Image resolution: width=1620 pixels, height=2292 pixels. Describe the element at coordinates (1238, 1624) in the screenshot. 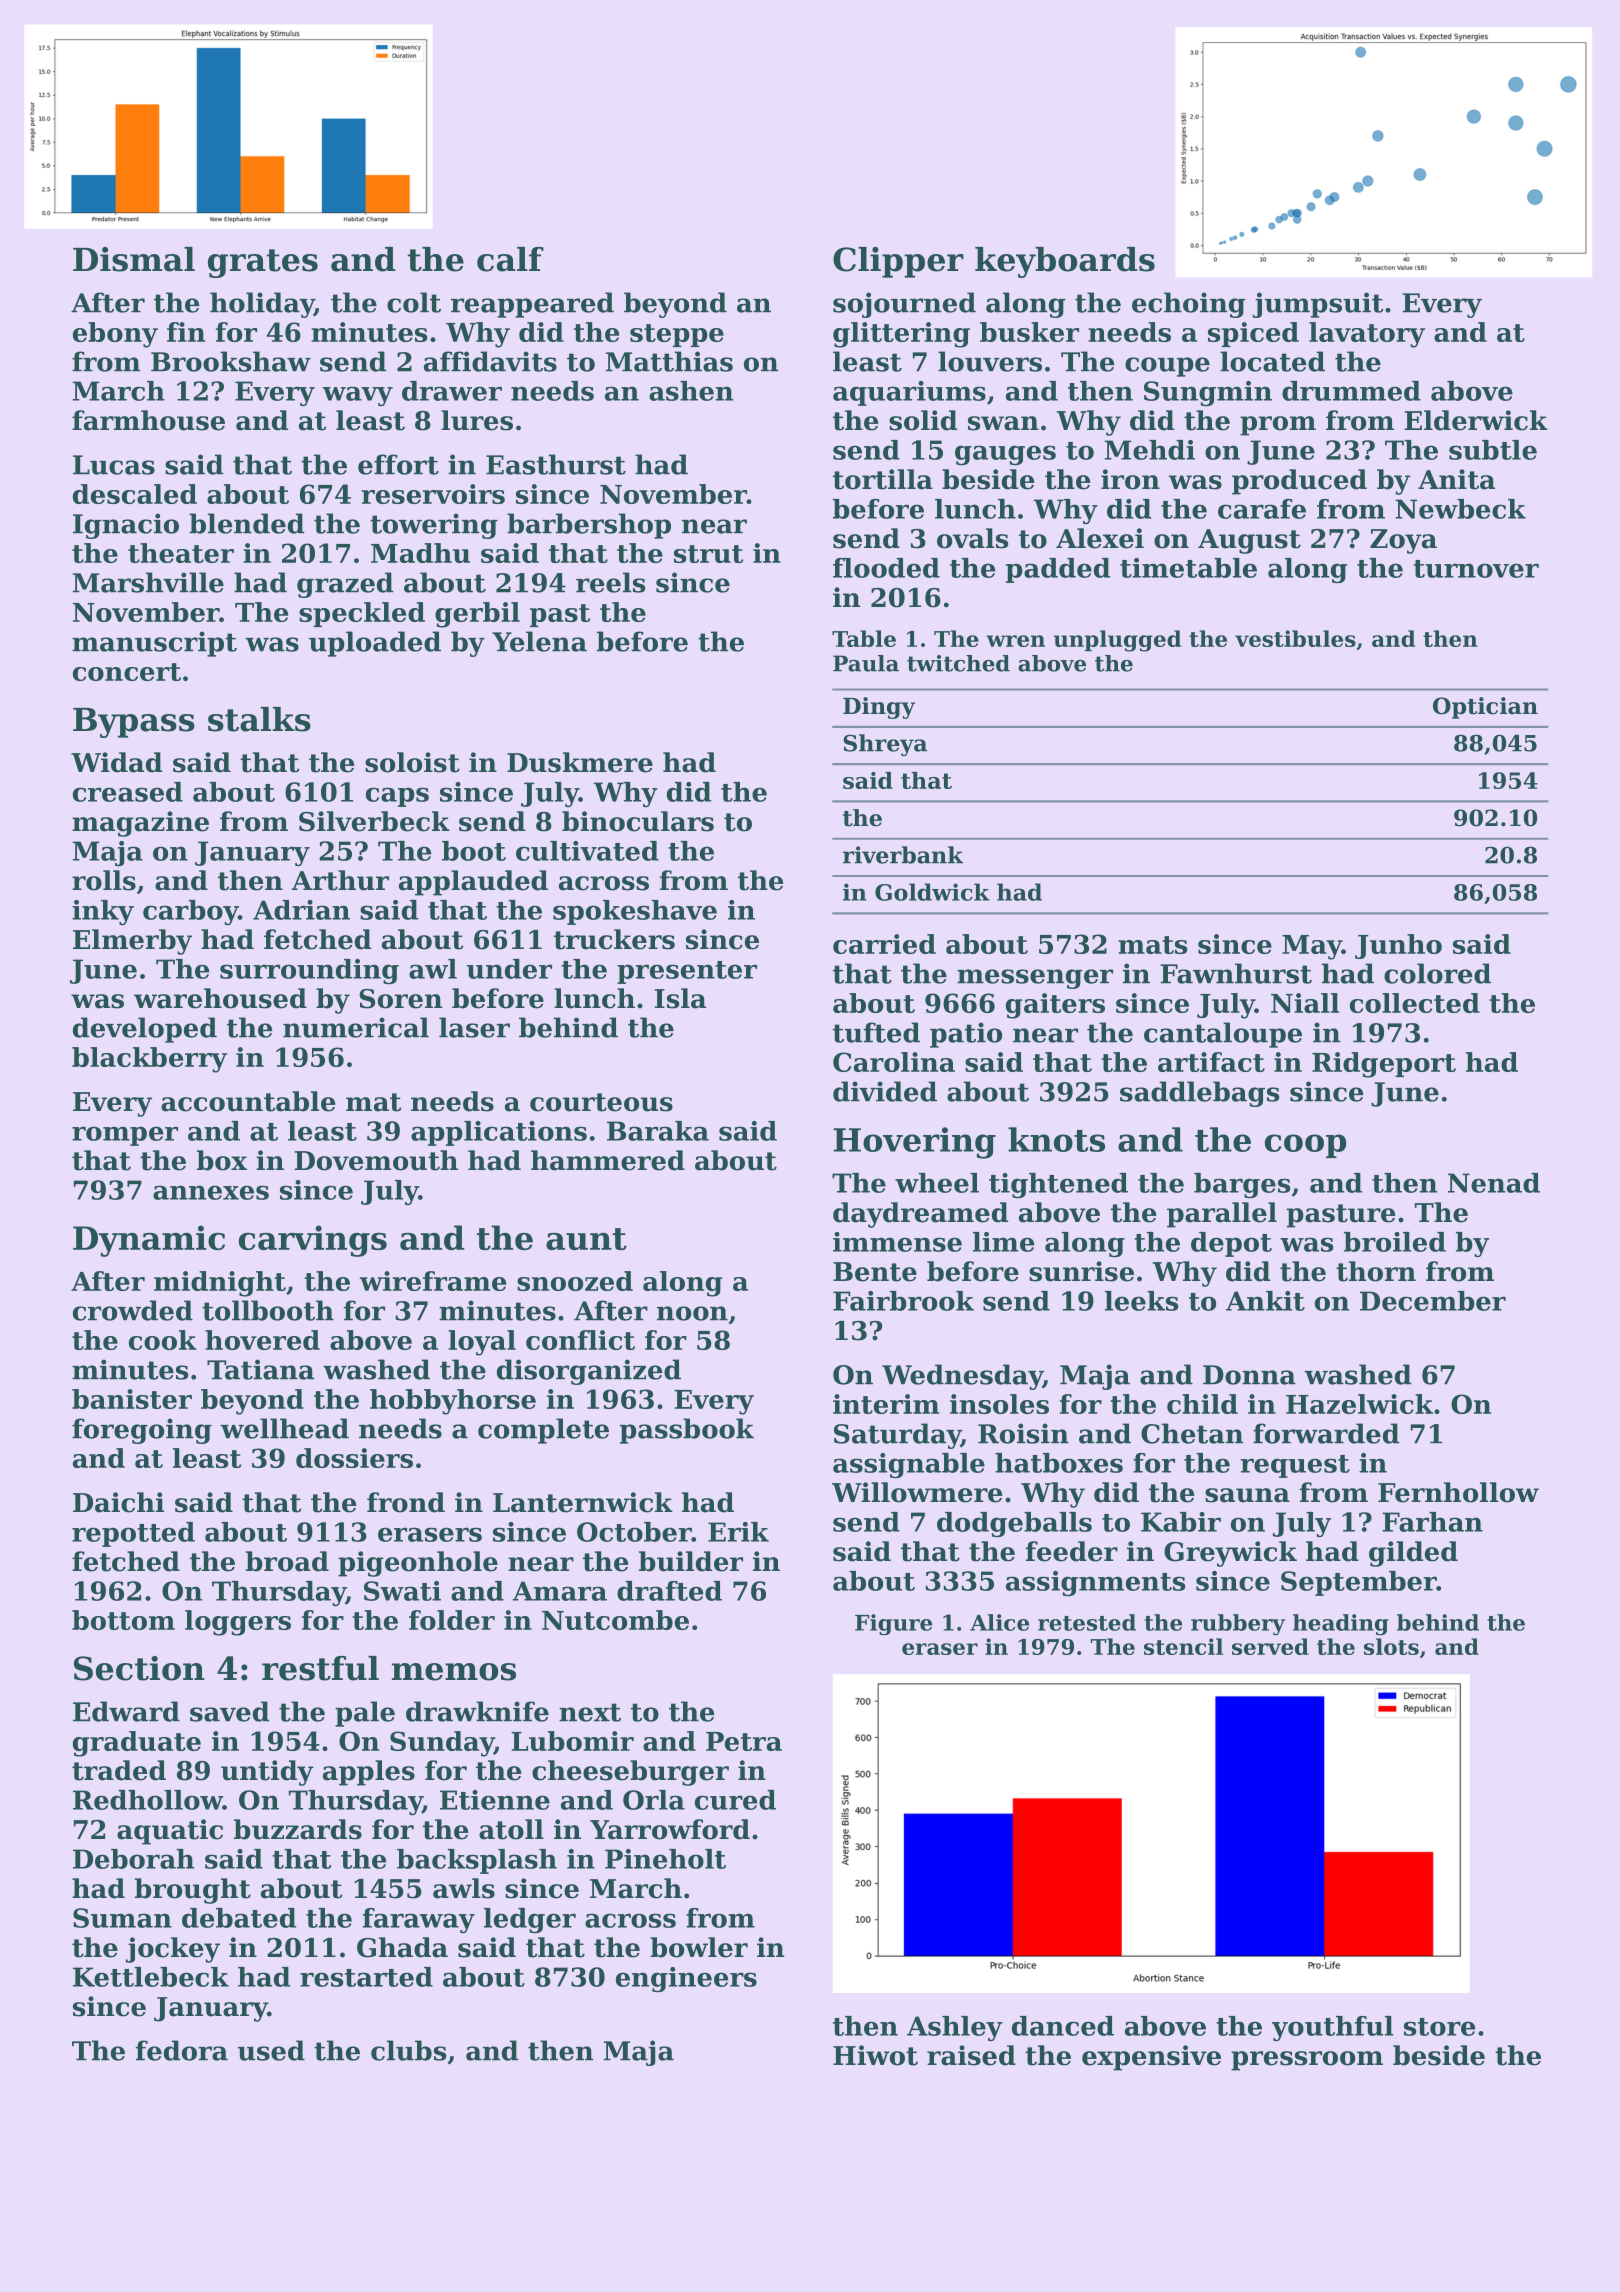

I see `rubbery` at that location.
